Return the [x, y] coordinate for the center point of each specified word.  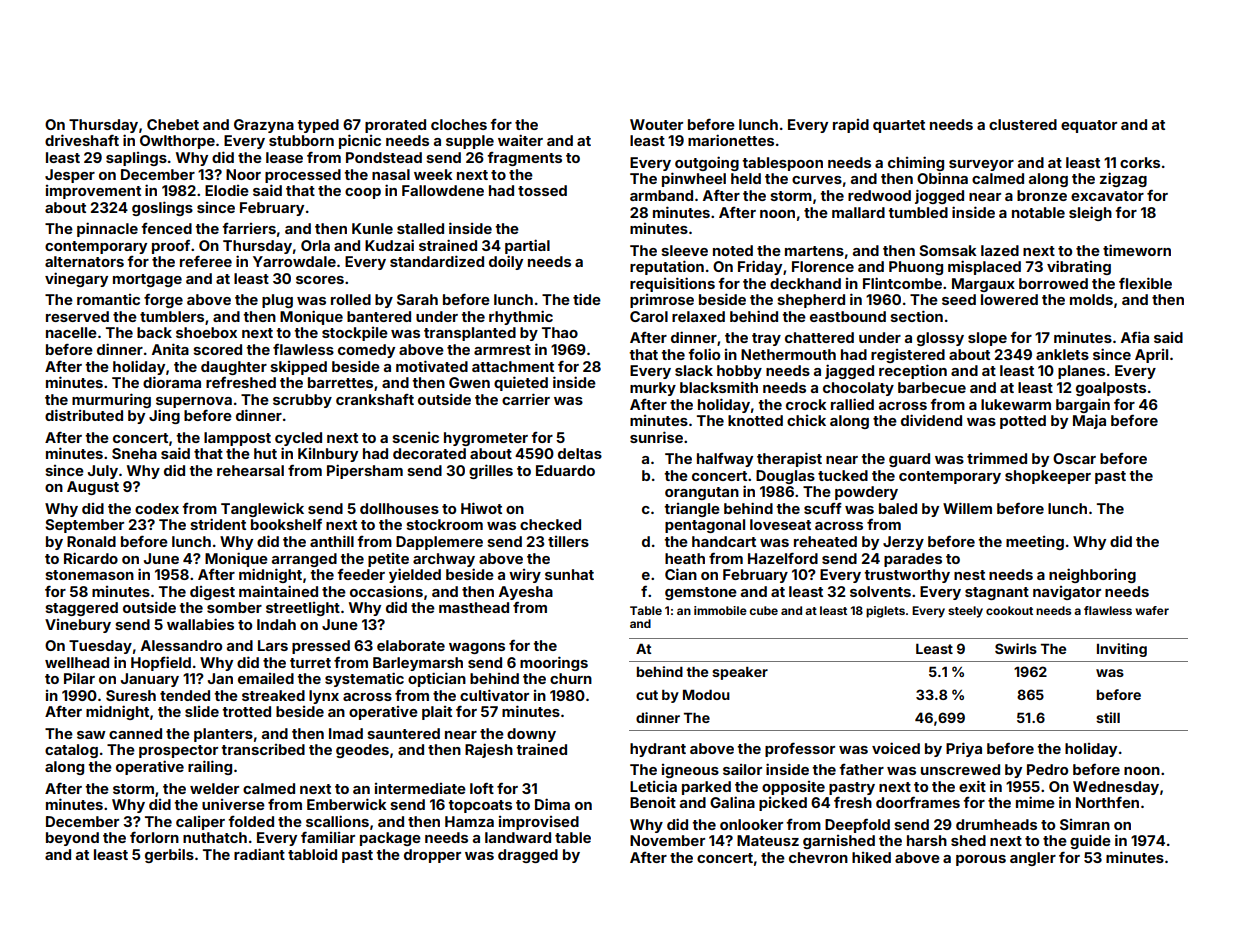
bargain [1083, 405]
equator [1089, 126]
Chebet [173, 124]
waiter [520, 140]
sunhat [569, 574]
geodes [362, 751]
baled [898, 508]
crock [806, 404]
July [103, 472]
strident [218, 524]
